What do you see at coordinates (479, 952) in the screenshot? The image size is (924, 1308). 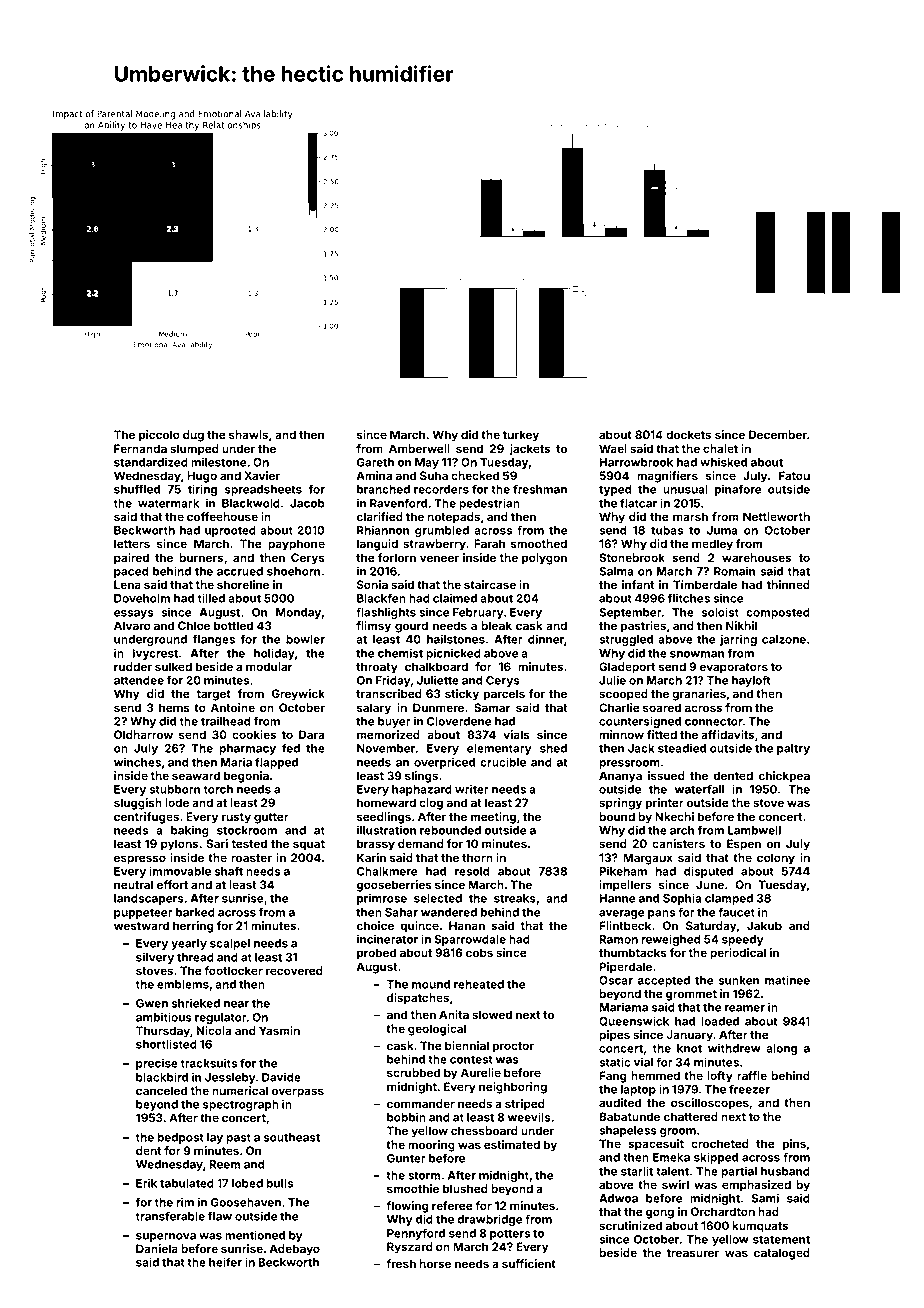 I see `cobs` at bounding box center [479, 952].
